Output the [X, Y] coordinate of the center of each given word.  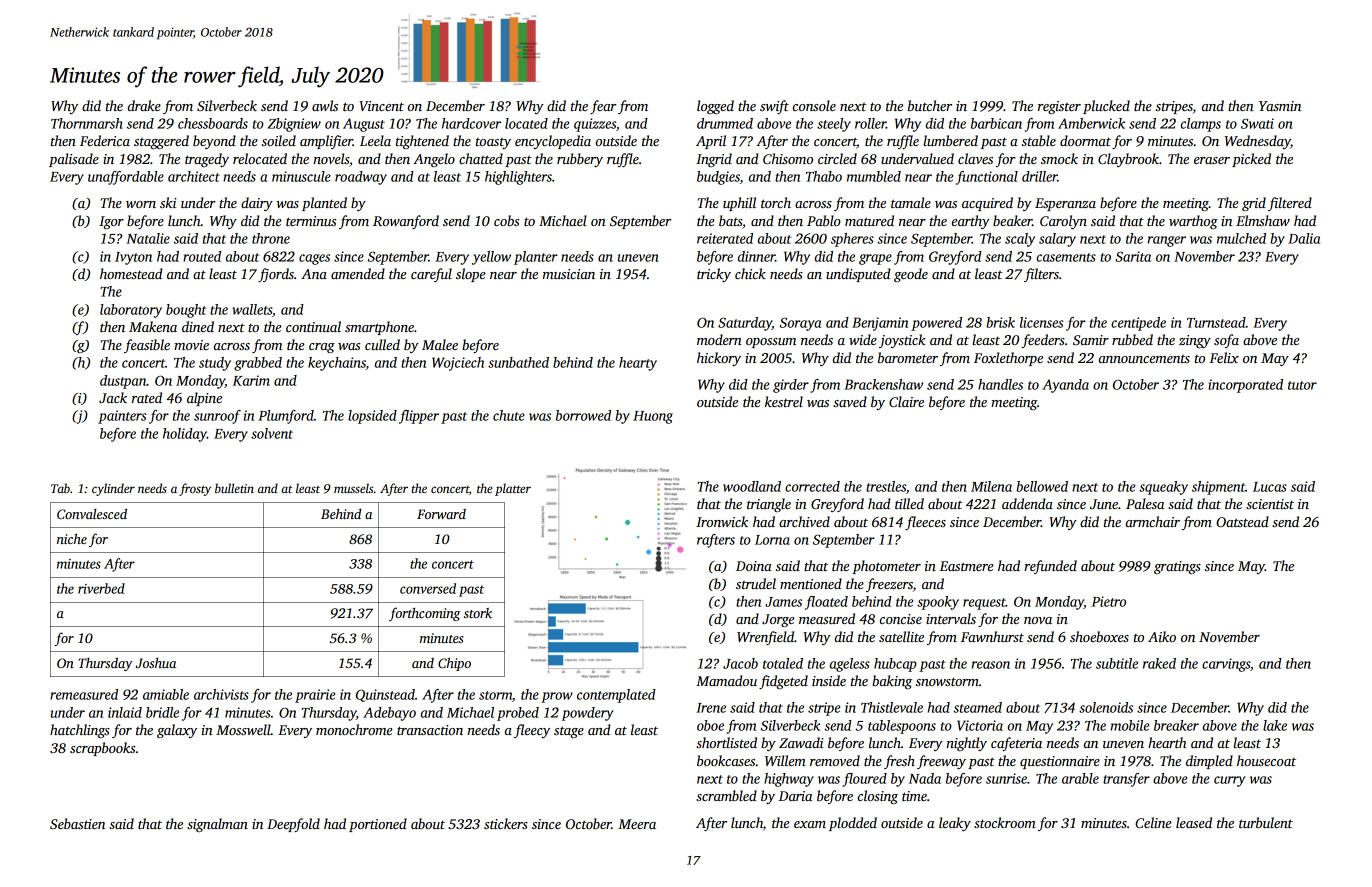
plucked [1106, 107]
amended [358, 273]
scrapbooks [102, 749]
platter [513, 489]
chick [750, 273]
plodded [853, 824]
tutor [1302, 385]
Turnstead [1216, 322]
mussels [353, 488]
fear [603, 107]
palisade [74, 160]
